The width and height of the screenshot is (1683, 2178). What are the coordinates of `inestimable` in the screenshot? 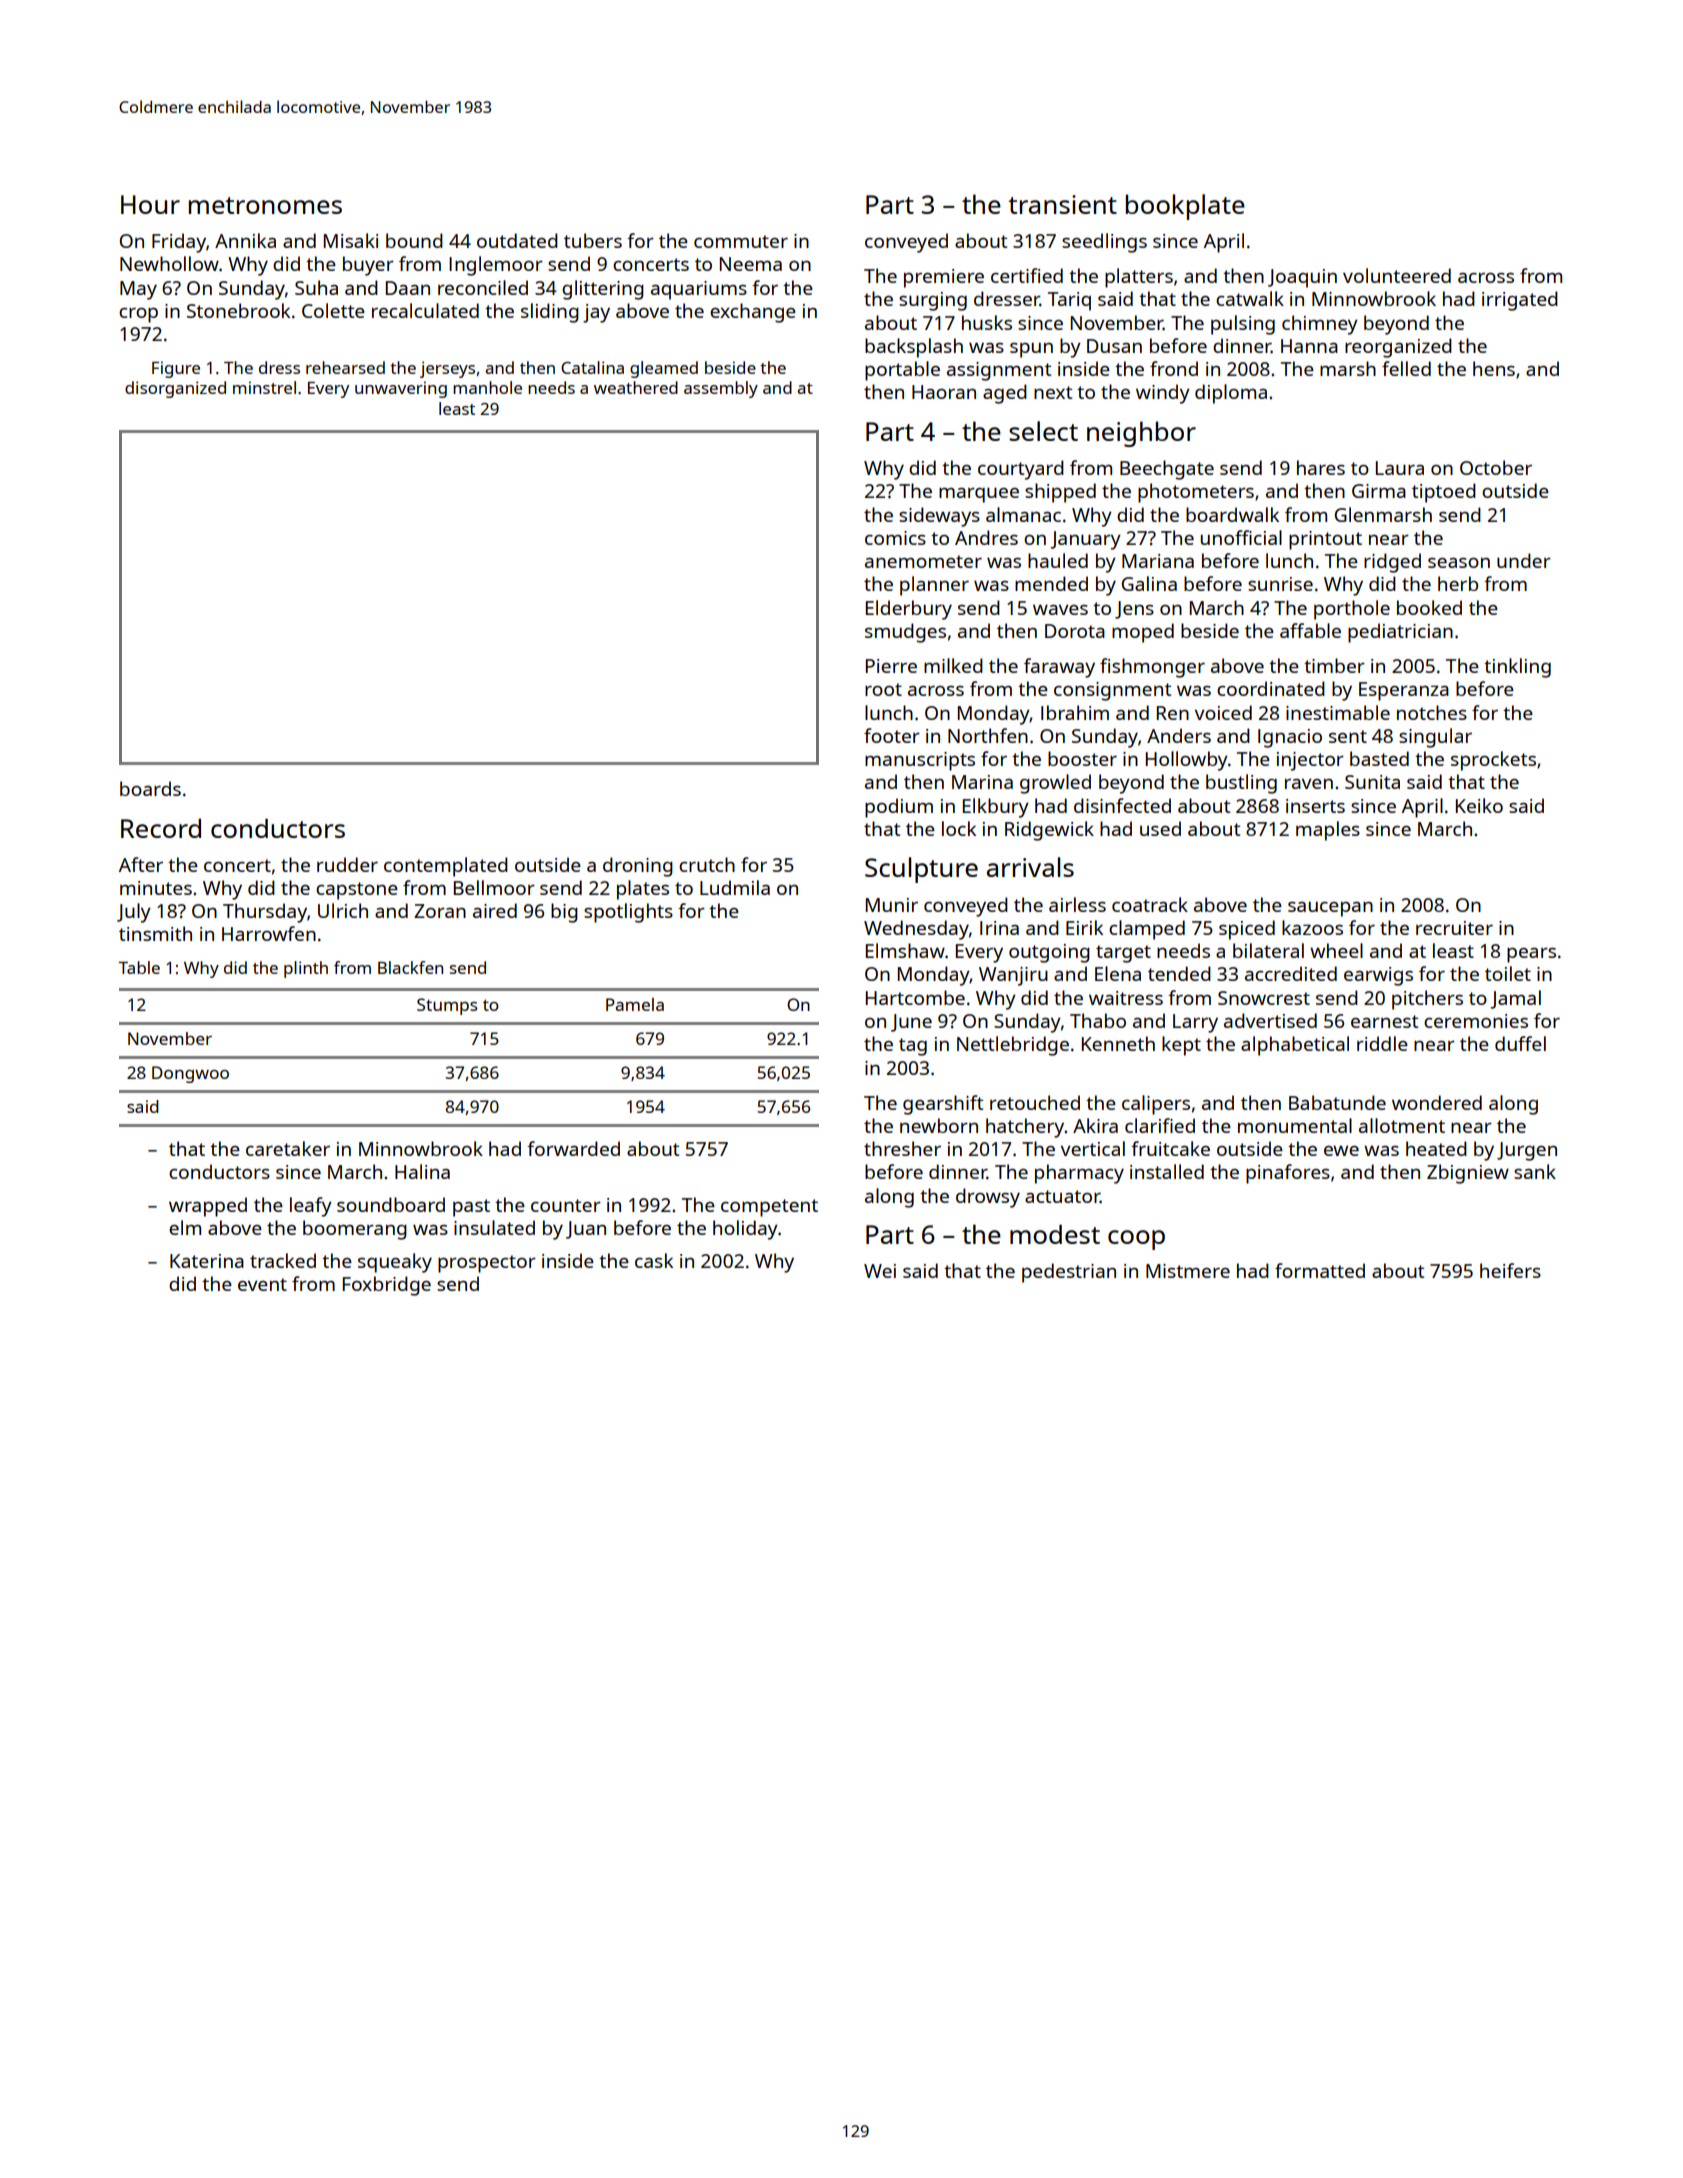 It's located at (1338, 712).
